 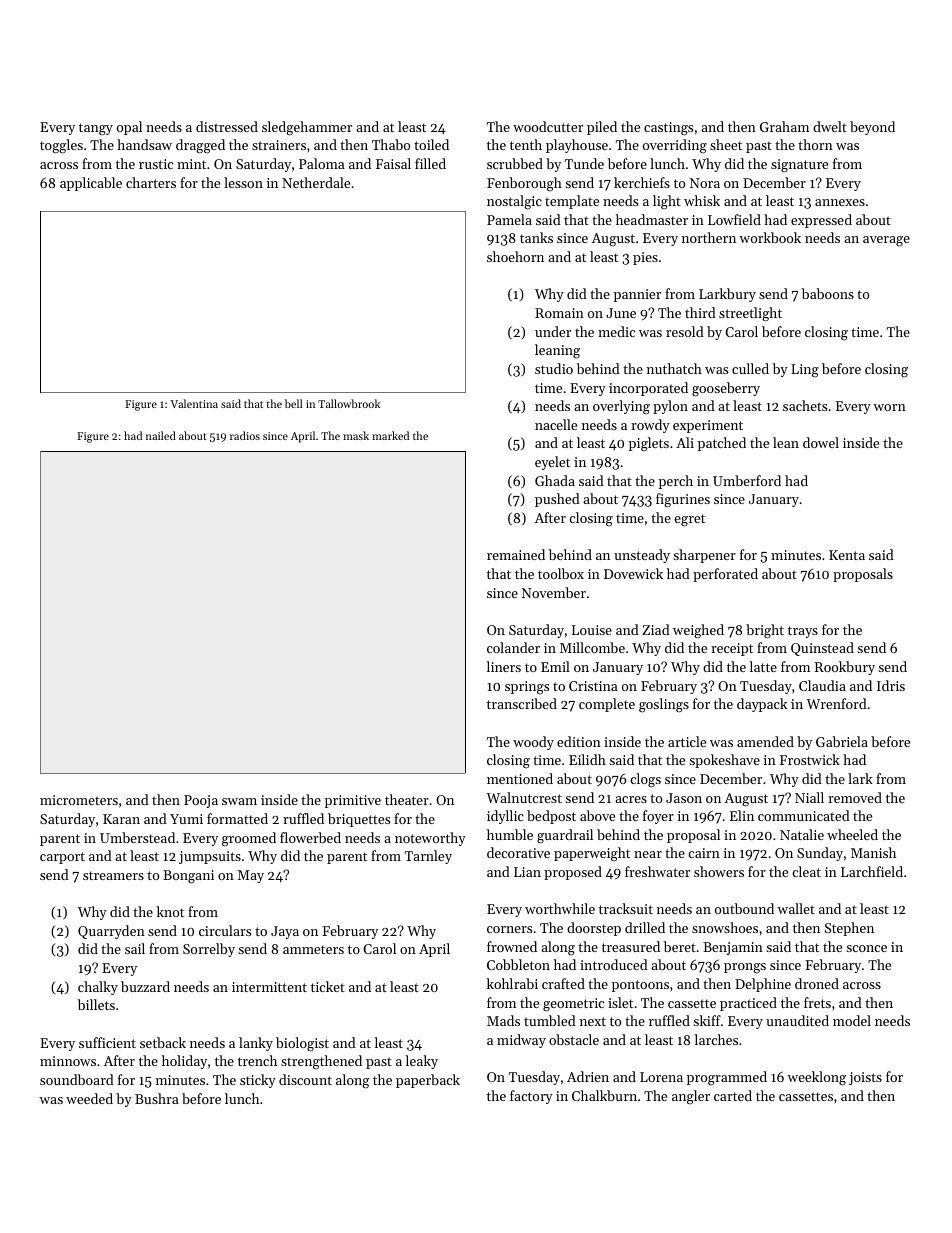 What do you see at coordinates (163, 1042) in the document?
I see `setback` at bounding box center [163, 1042].
